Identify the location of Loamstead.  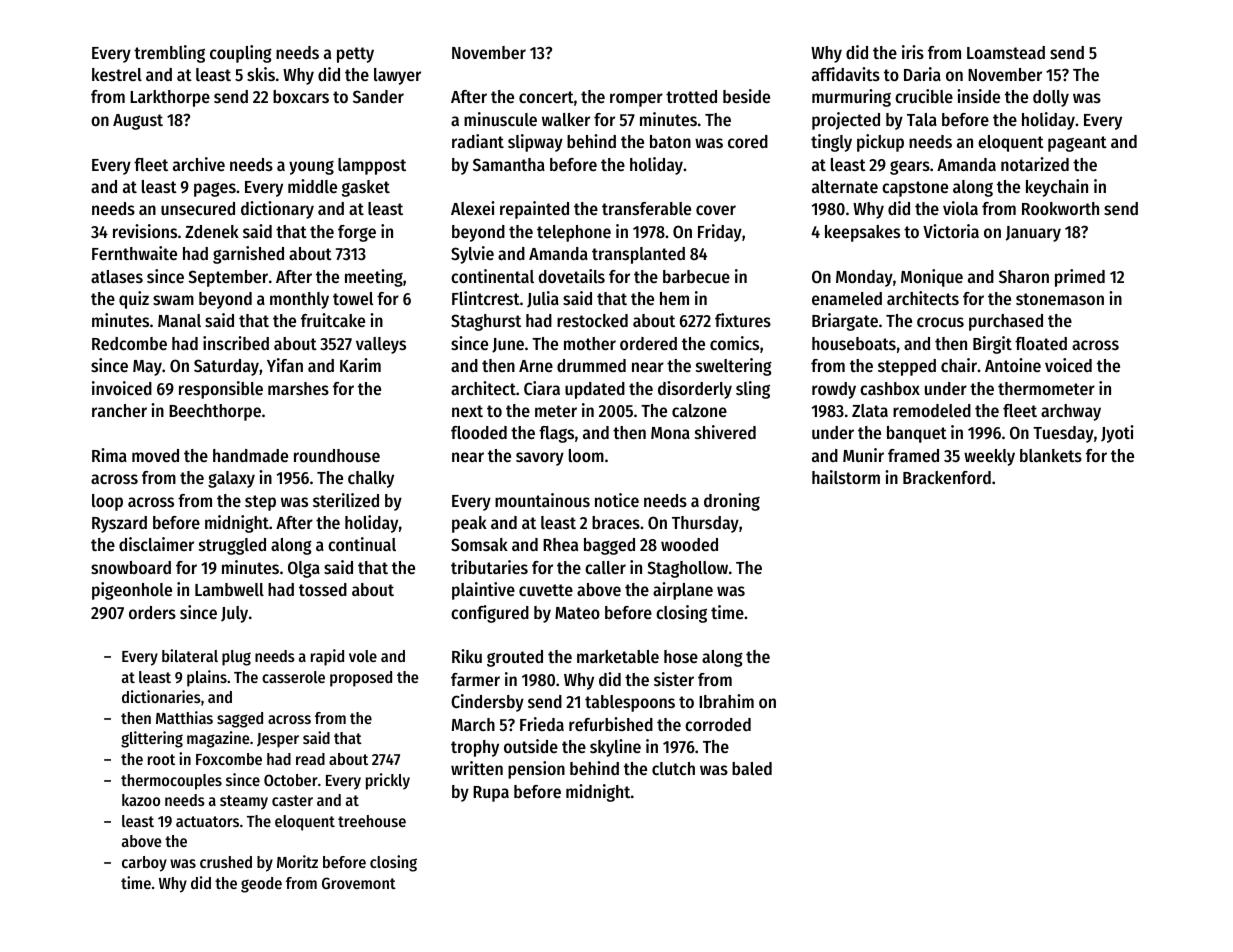
(1006, 52).
